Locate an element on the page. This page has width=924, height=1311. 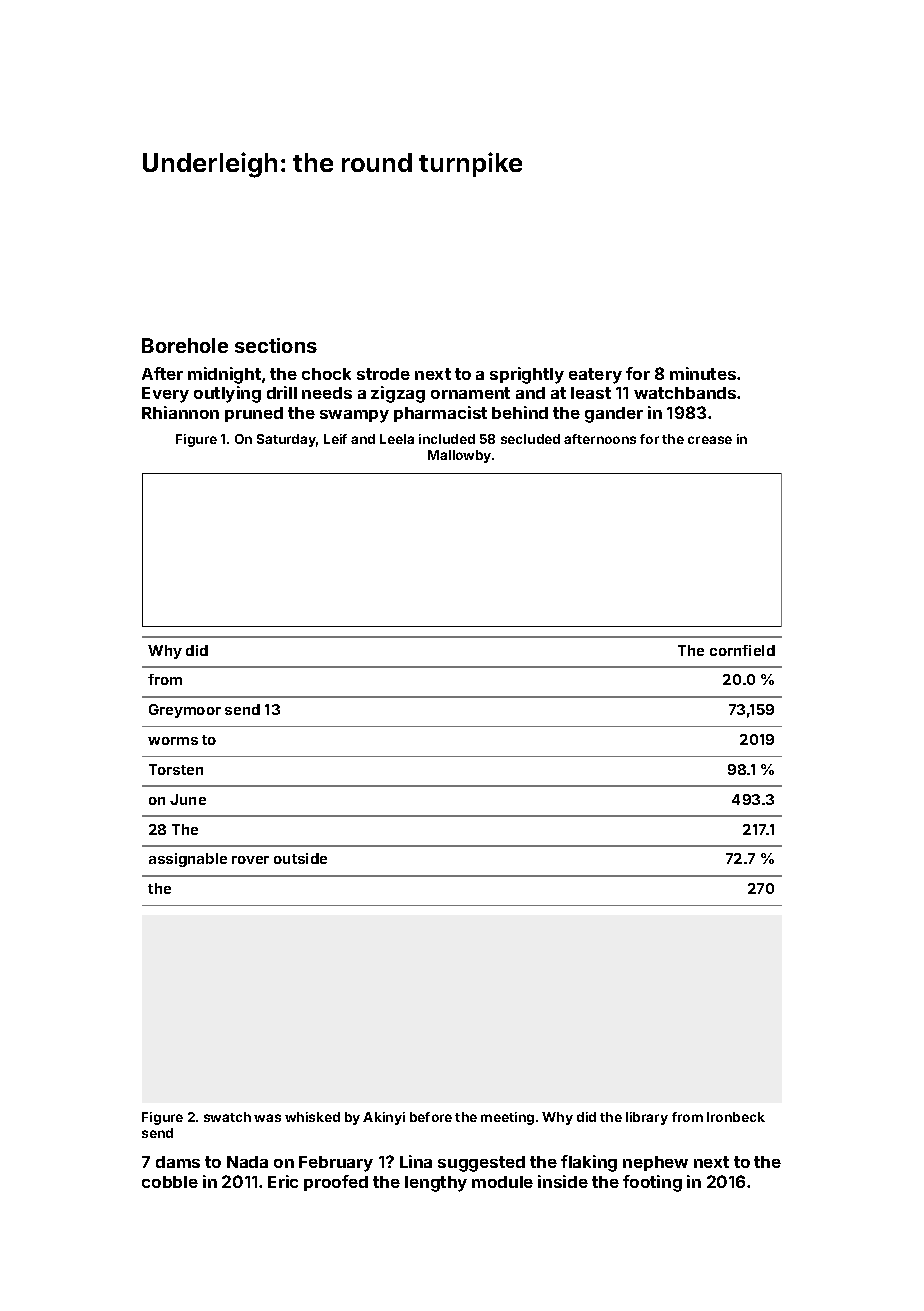
outside is located at coordinates (300, 858).
